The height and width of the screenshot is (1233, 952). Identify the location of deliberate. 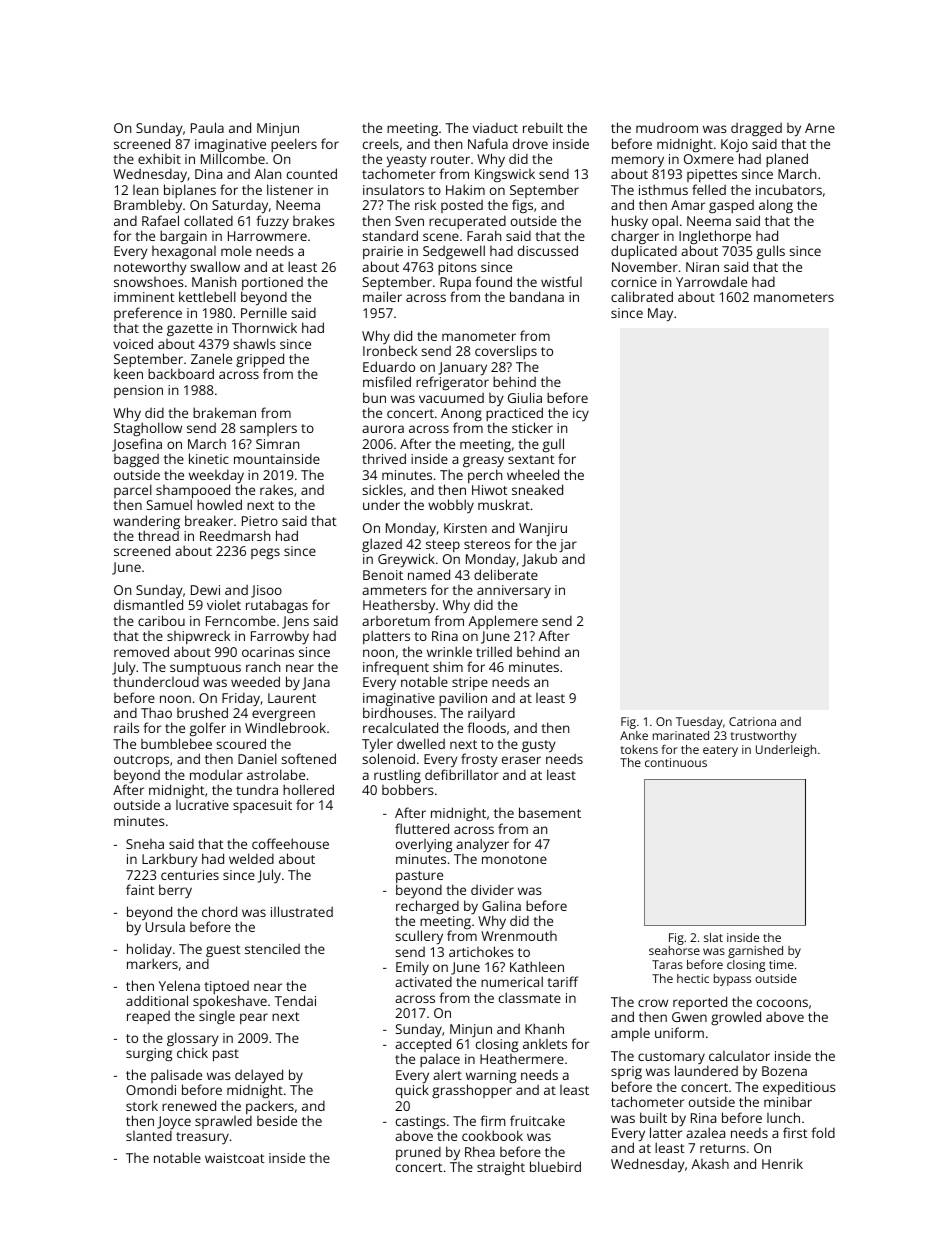
(506, 574).
